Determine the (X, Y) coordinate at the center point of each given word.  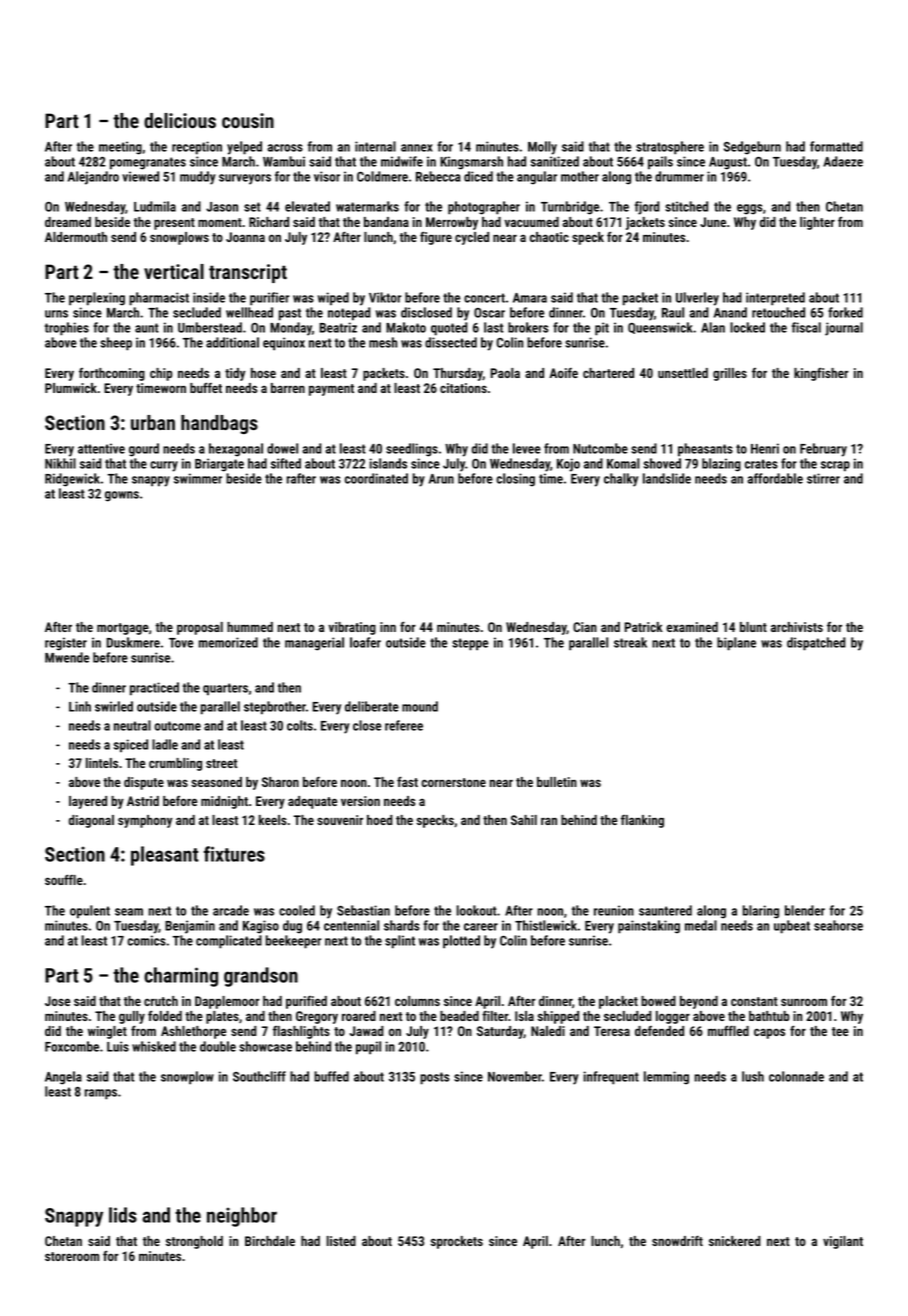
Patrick (643, 627)
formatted (836, 146)
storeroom (72, 1256)
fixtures (234, 854)
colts (300, 725)
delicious (180, 120)
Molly (542, 148)
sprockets (457, 1242)
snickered (735, 1241)
